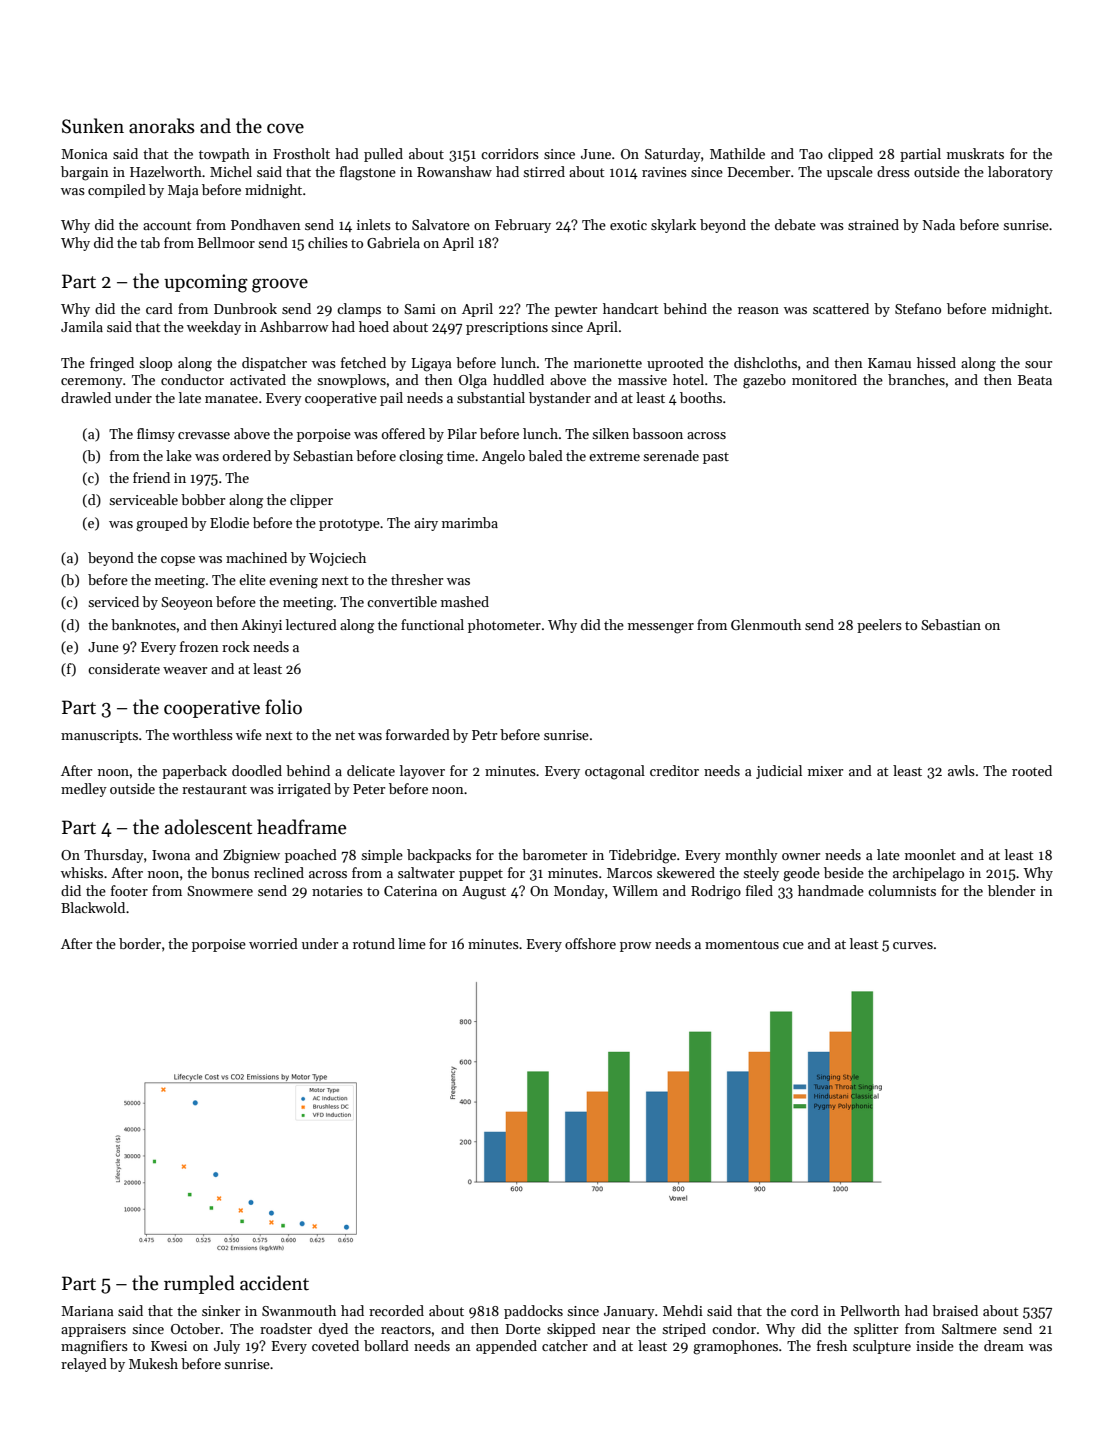  What do you see at coordinates (1035, 380) in the page?
I see `Beata` at bounding box center [1035, 380].
